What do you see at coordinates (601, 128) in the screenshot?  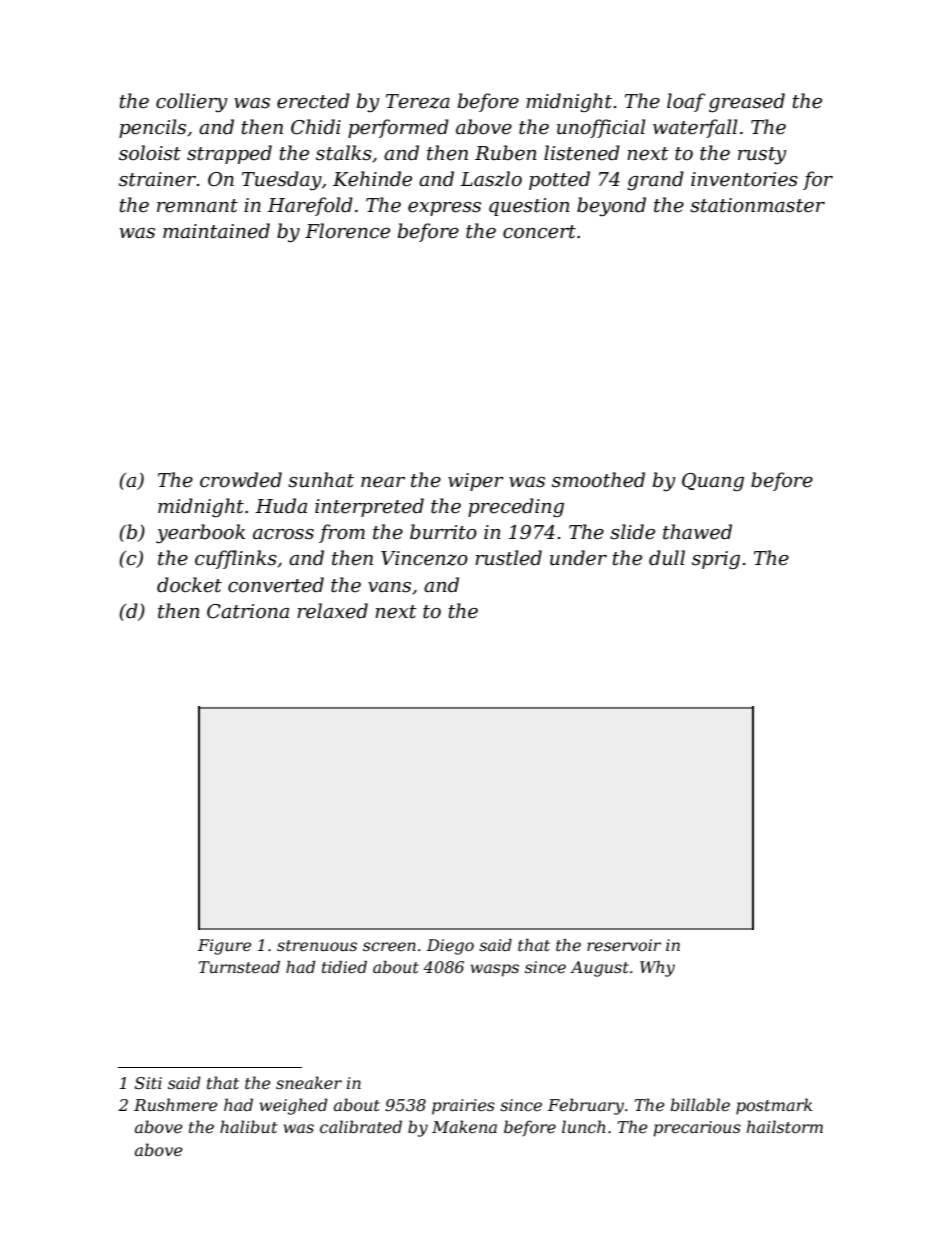 I see `unofficial` at bounding box center [601, 128].
